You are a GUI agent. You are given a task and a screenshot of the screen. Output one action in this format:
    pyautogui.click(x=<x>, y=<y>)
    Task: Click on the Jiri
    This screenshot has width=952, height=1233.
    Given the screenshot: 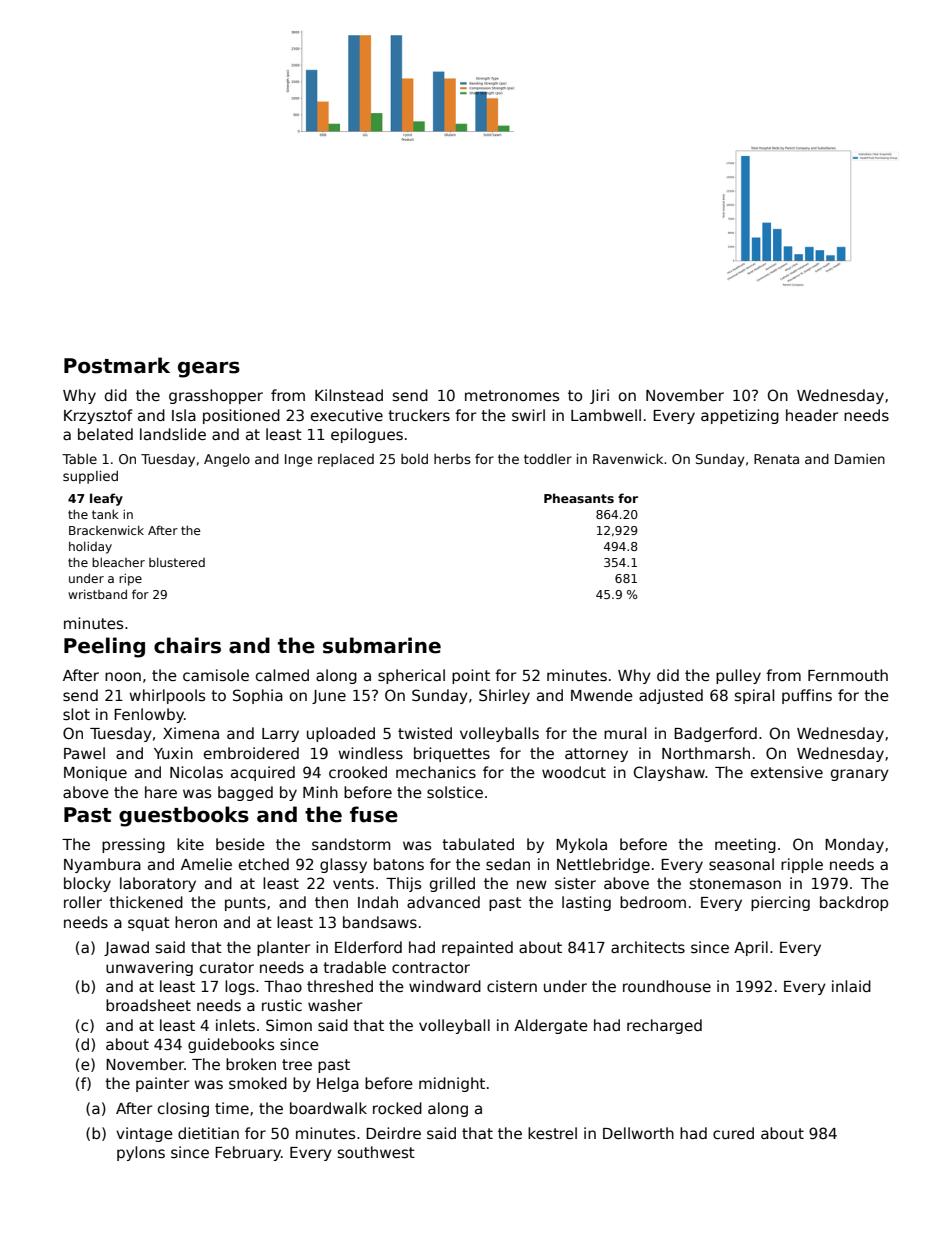 What is the action you would take?
    pyautogui.click(x=599, y=396)
